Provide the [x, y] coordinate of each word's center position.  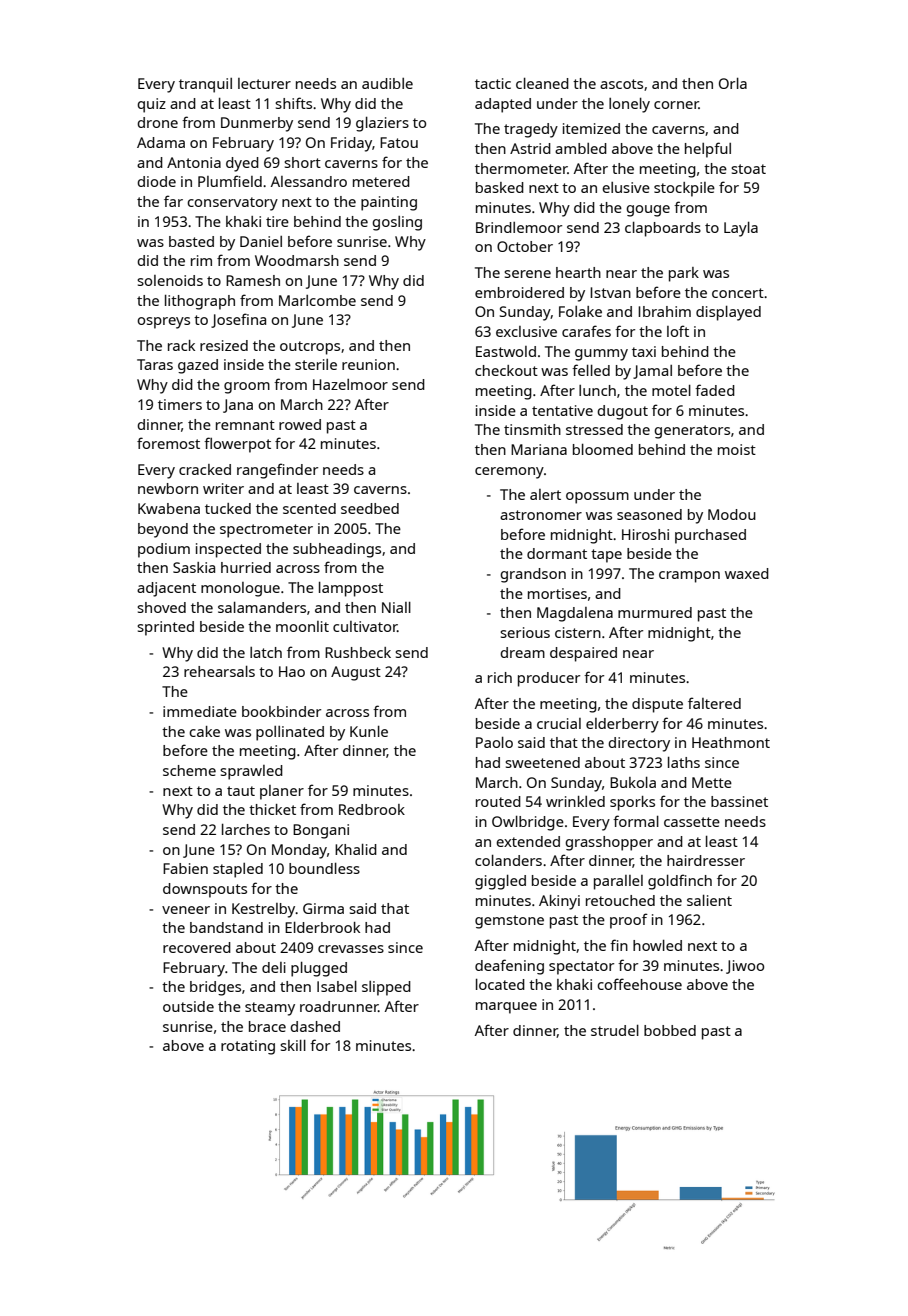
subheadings [337, 550]
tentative [562, 410]
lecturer [264, 83]
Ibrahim [664, 311]
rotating [248, 1047]
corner [676, 105]
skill [293, 1045]
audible [387, 83]
